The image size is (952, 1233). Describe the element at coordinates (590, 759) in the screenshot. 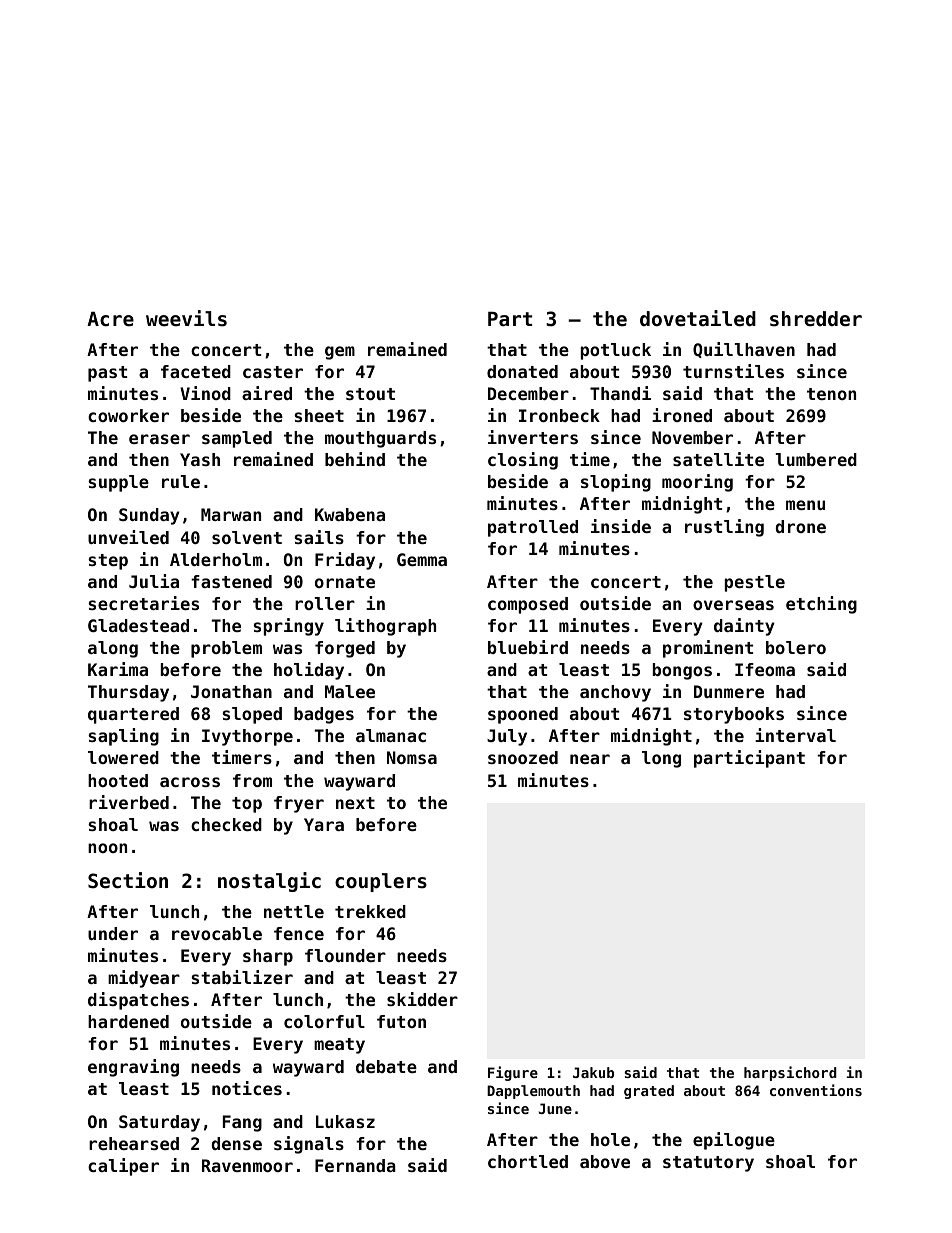

I see `near` at that location.
